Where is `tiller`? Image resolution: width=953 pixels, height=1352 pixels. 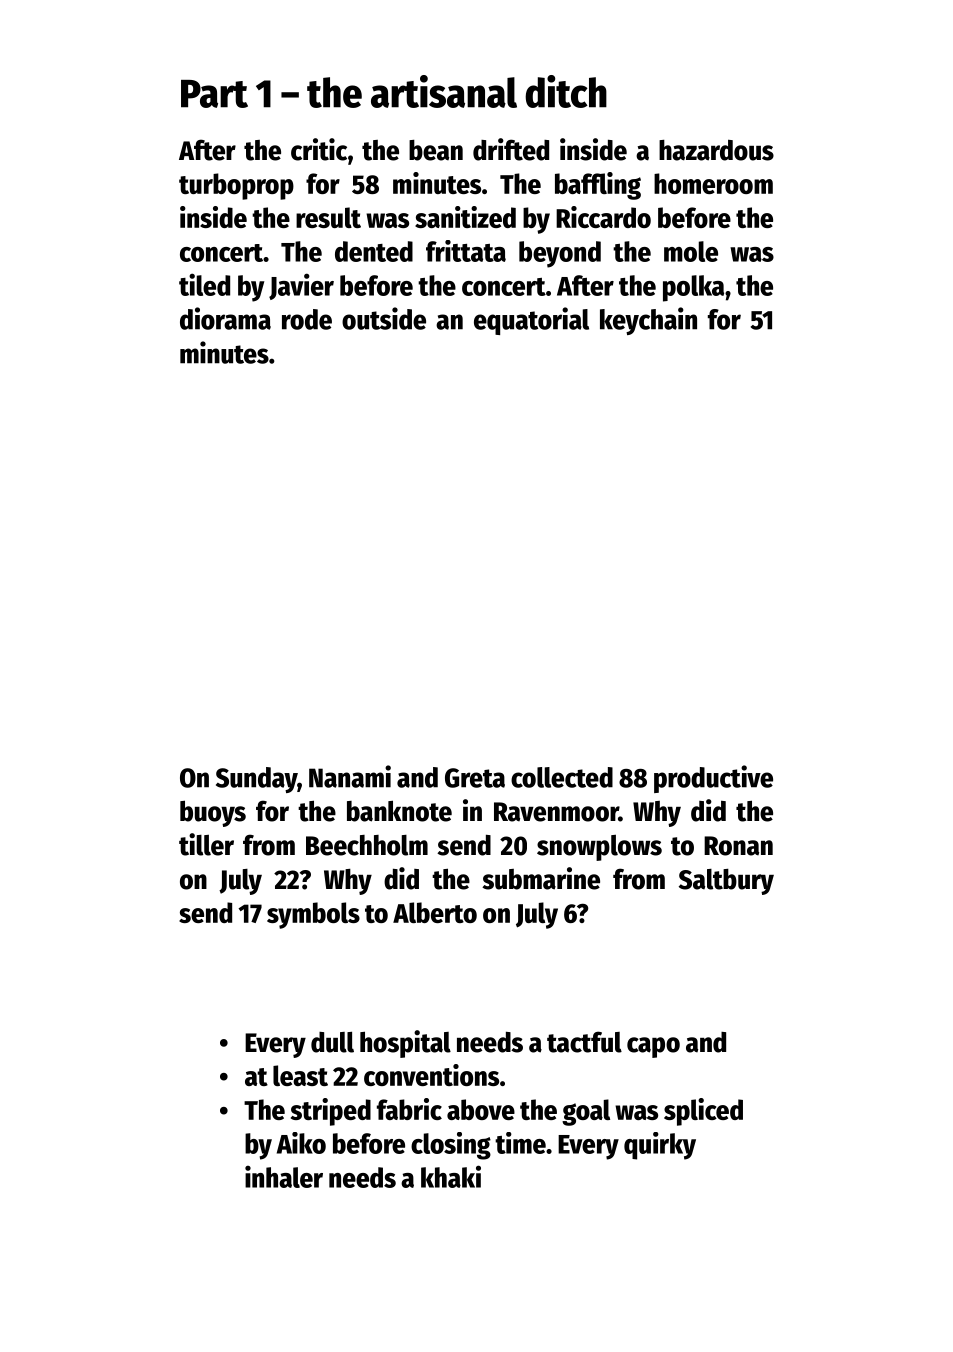
tiller is located at coordinates (206, 844).
